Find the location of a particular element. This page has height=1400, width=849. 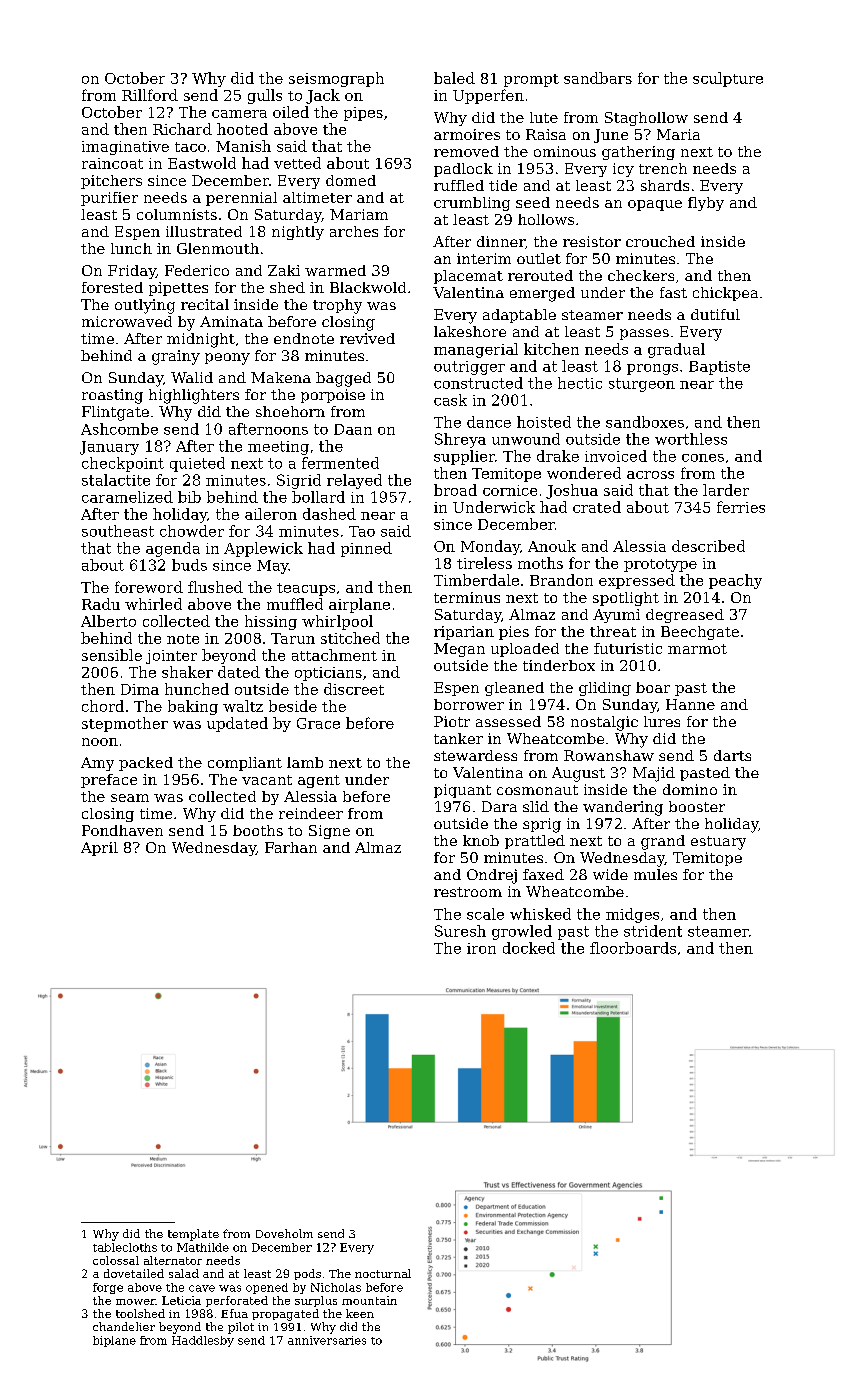

Ashcombe is located at coordinates (119, 429).
